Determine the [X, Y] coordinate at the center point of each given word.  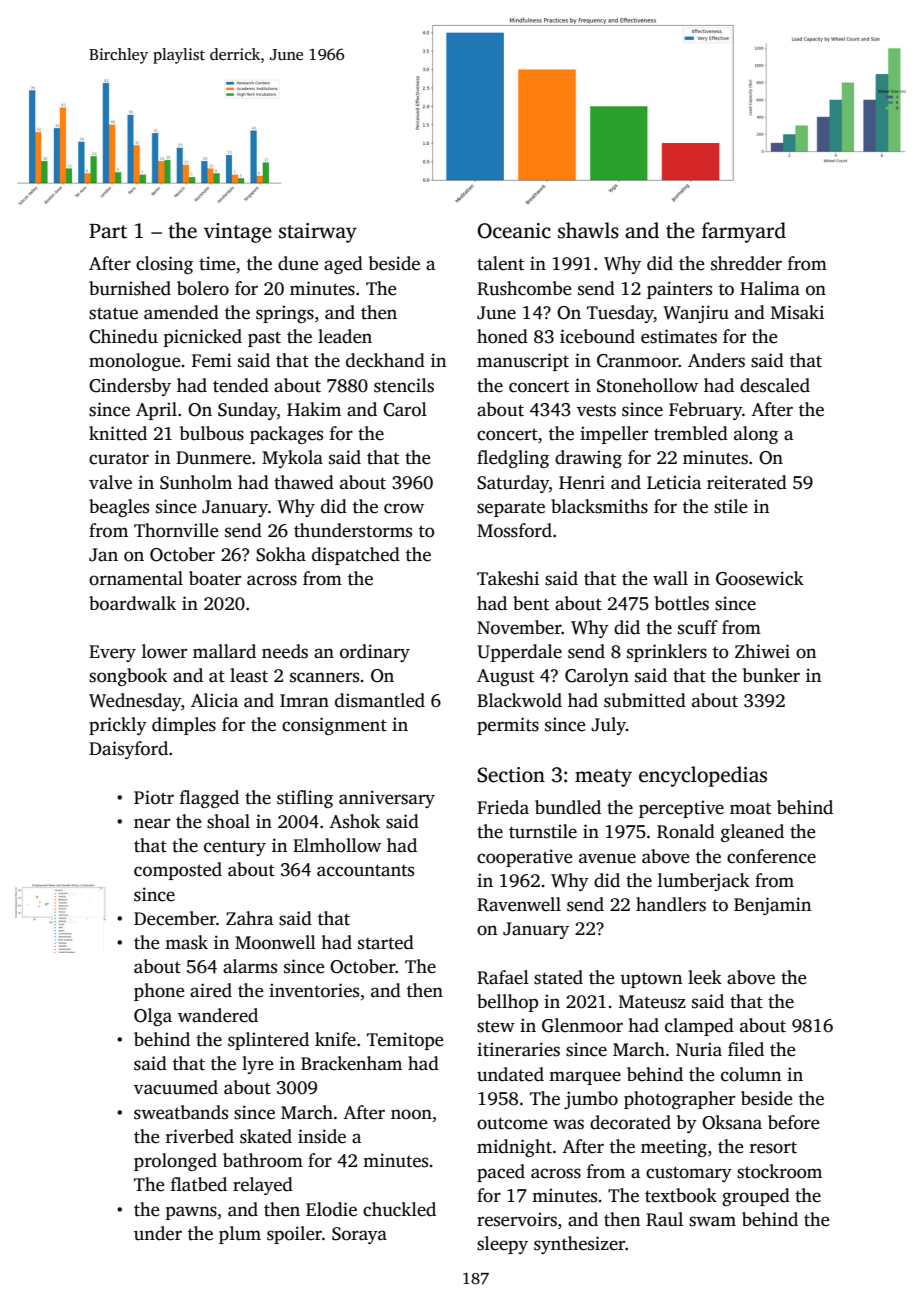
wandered [218, 1015]
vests [596, 410]
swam [712, 1221]
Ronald [686, 831]
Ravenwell [519, 904]
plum [240, 1235]
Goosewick [760, 578]
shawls [588, 230]
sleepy [502, 1245]
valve [110, 482]
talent [500, 263]
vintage [238, 233]
